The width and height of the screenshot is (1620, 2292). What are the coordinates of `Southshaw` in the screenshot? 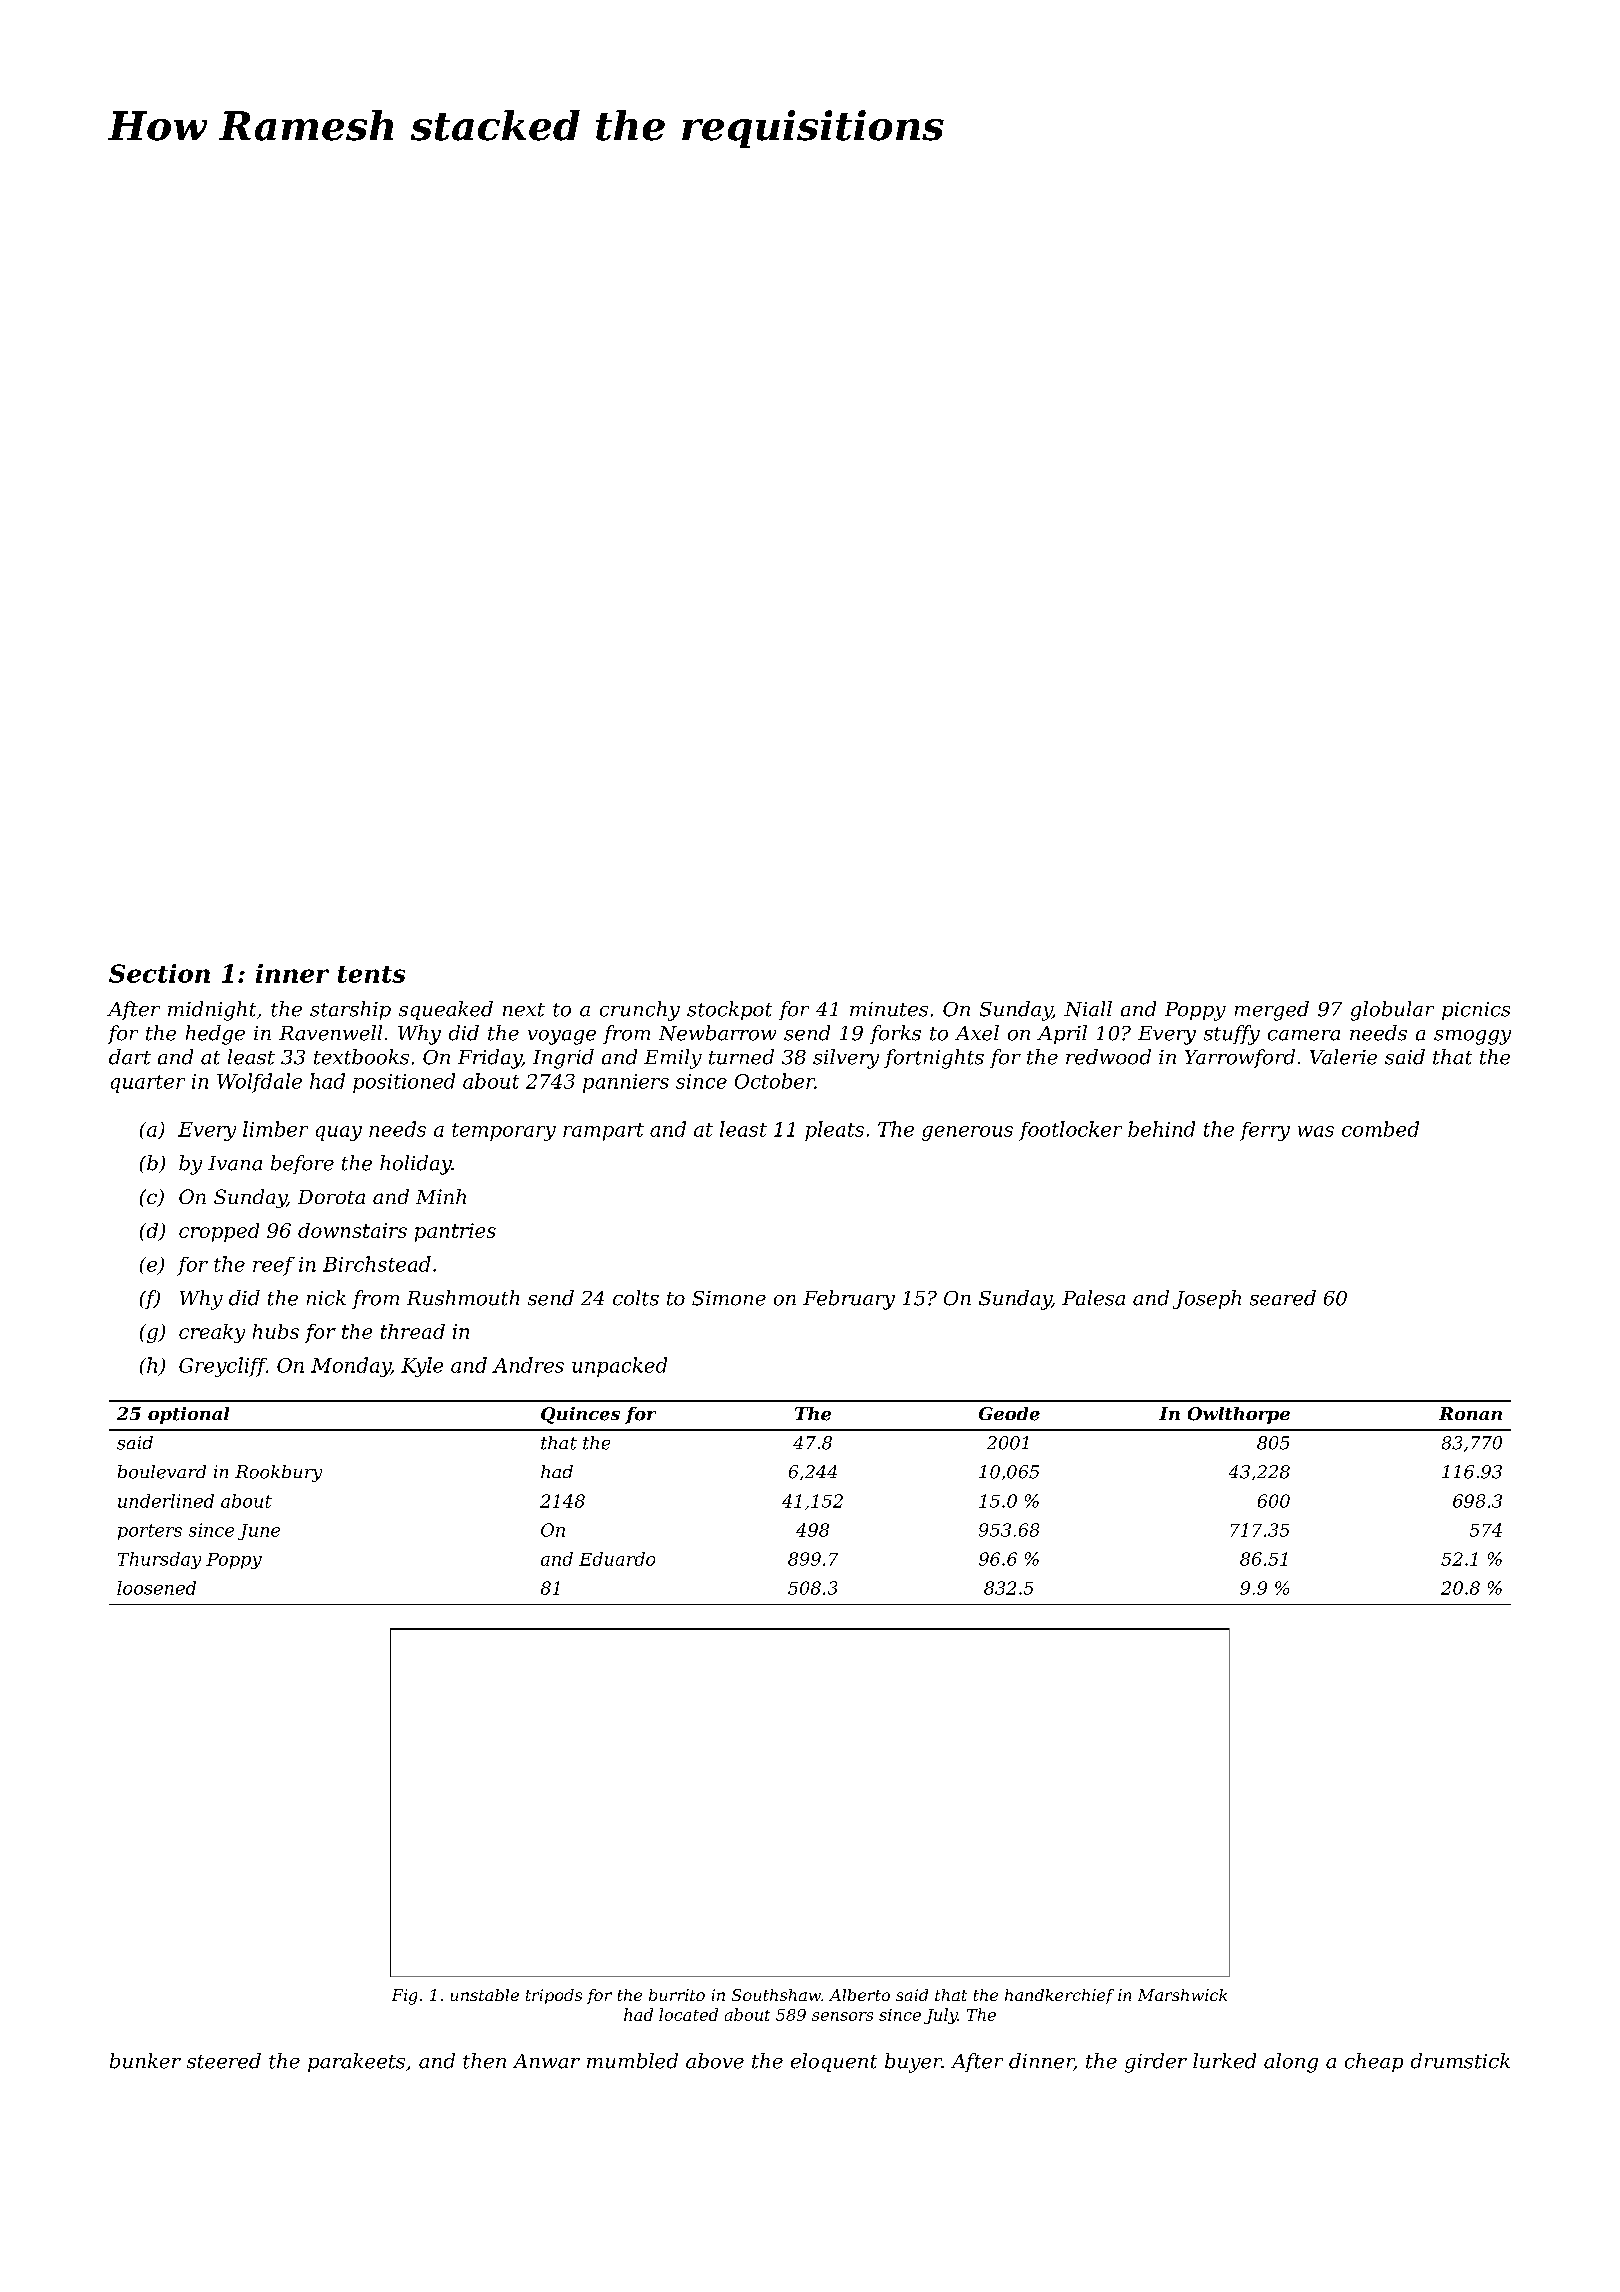 It's located at (776, 1995).
